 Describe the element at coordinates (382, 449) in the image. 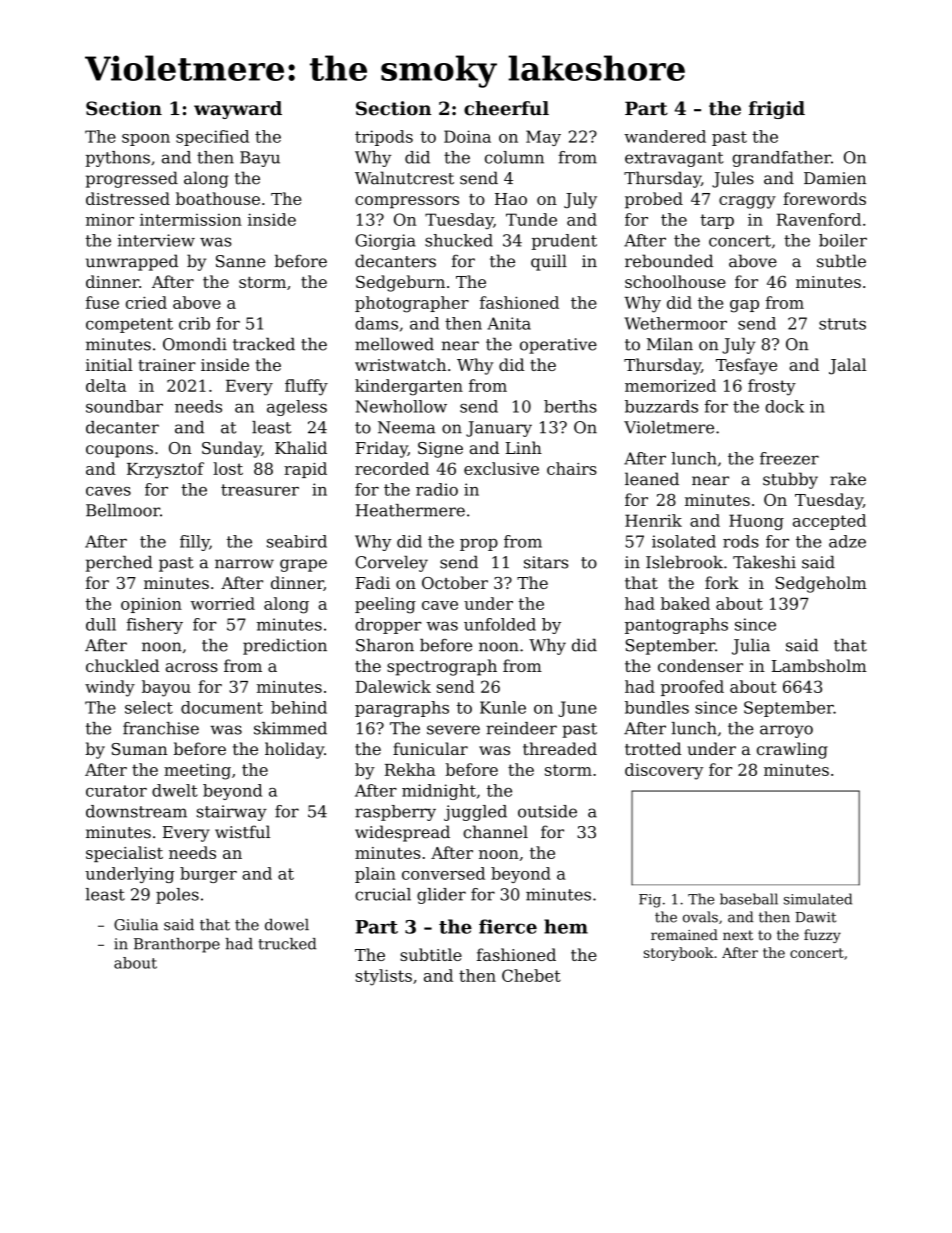

I see `Friday` at that location.
